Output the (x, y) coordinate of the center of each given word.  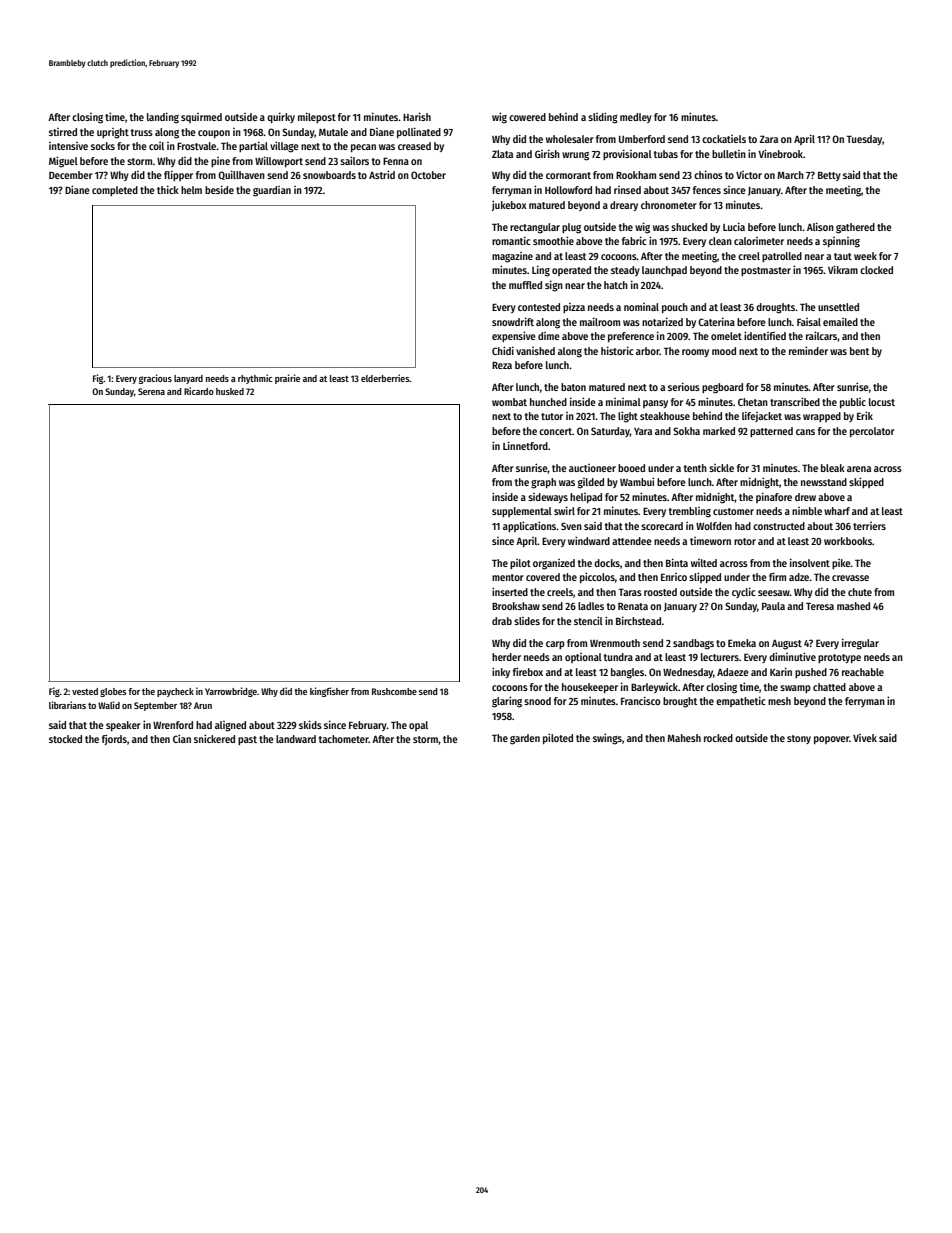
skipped (866, 482)
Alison (820, 226)
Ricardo (199, 391)
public (853, 403)
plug (571, 228)
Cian (182, 738)
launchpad (664, 271)
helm (191, 190)
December (71, 175)
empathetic (741, 701)
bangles (628, 673)
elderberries (385, 378)
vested (85, 691)
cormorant (568, 175)
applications (530, 526)
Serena (151, 391)
